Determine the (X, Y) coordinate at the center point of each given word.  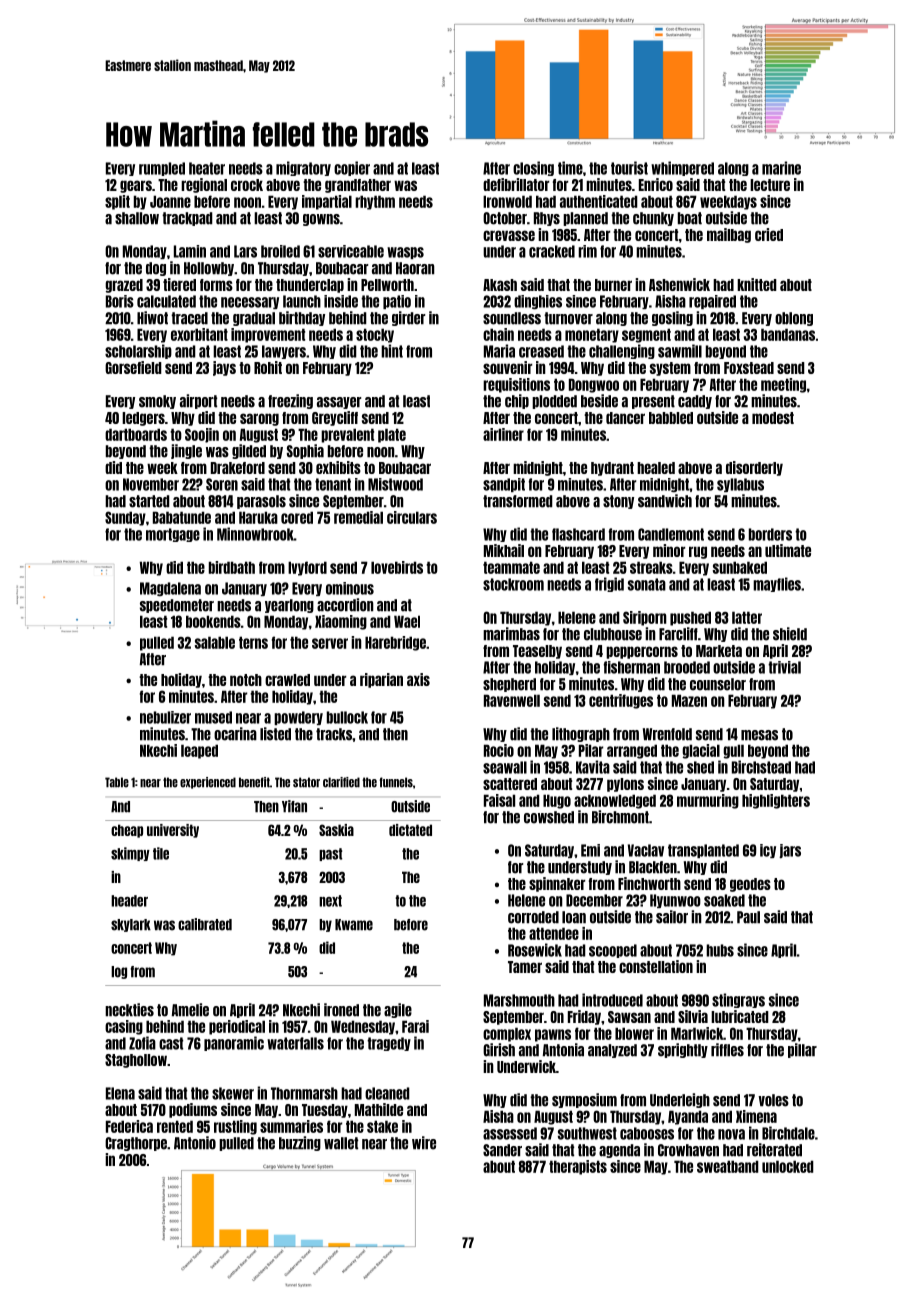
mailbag (729, 235)
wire (424, 1143)
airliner (503, 434)
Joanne (170, 201)
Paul (748, 917)
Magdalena (170, 589)
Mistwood (395, 484)
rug (698, 552)
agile (398, 1010)
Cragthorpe (136, 1144)
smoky (157, 402)
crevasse (509, 235)
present (653, 402)
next (330, 901)
